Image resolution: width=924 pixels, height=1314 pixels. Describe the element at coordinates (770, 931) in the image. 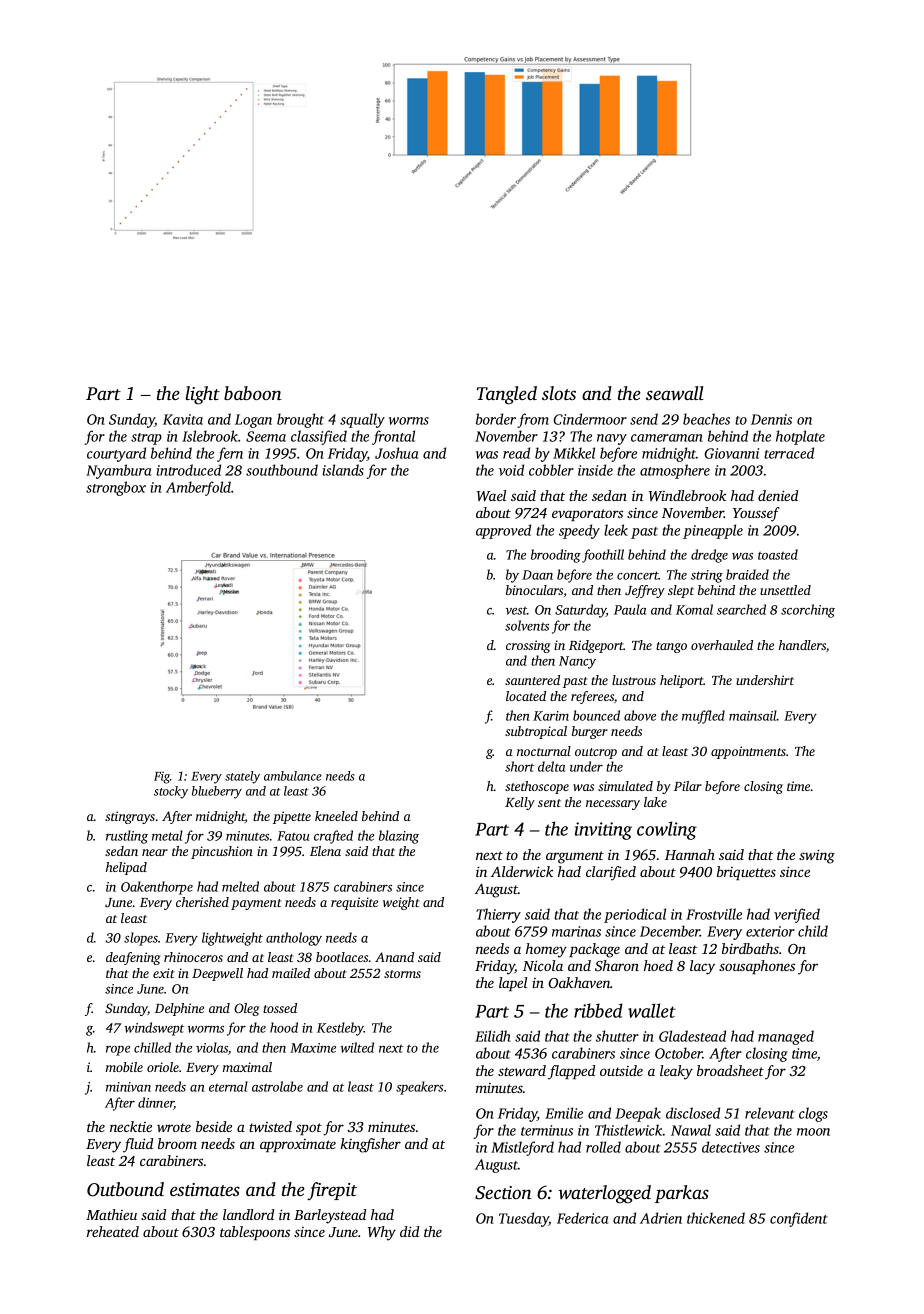

I see `exterior` at that location.
